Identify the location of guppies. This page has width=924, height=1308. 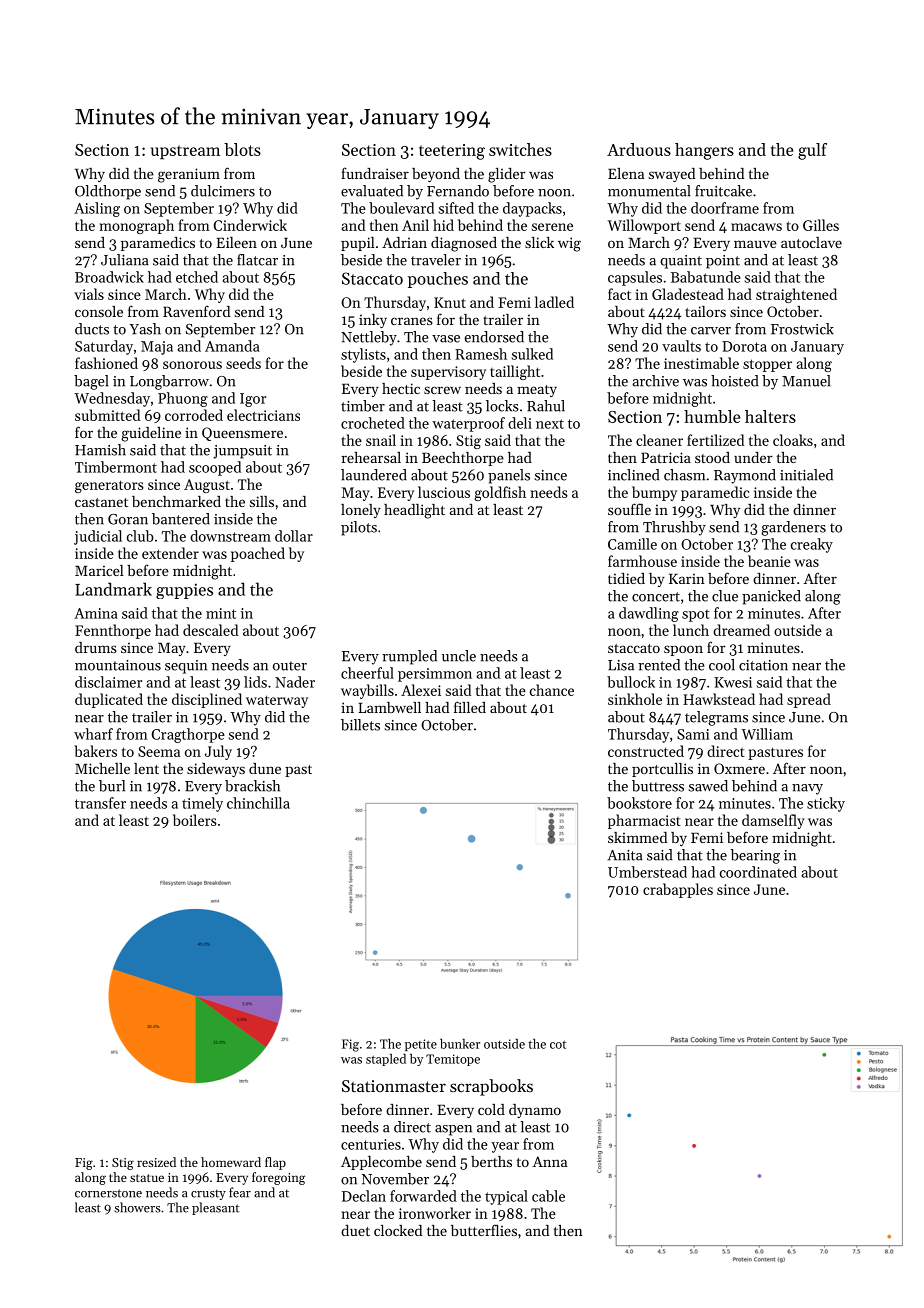
(184, 591).
